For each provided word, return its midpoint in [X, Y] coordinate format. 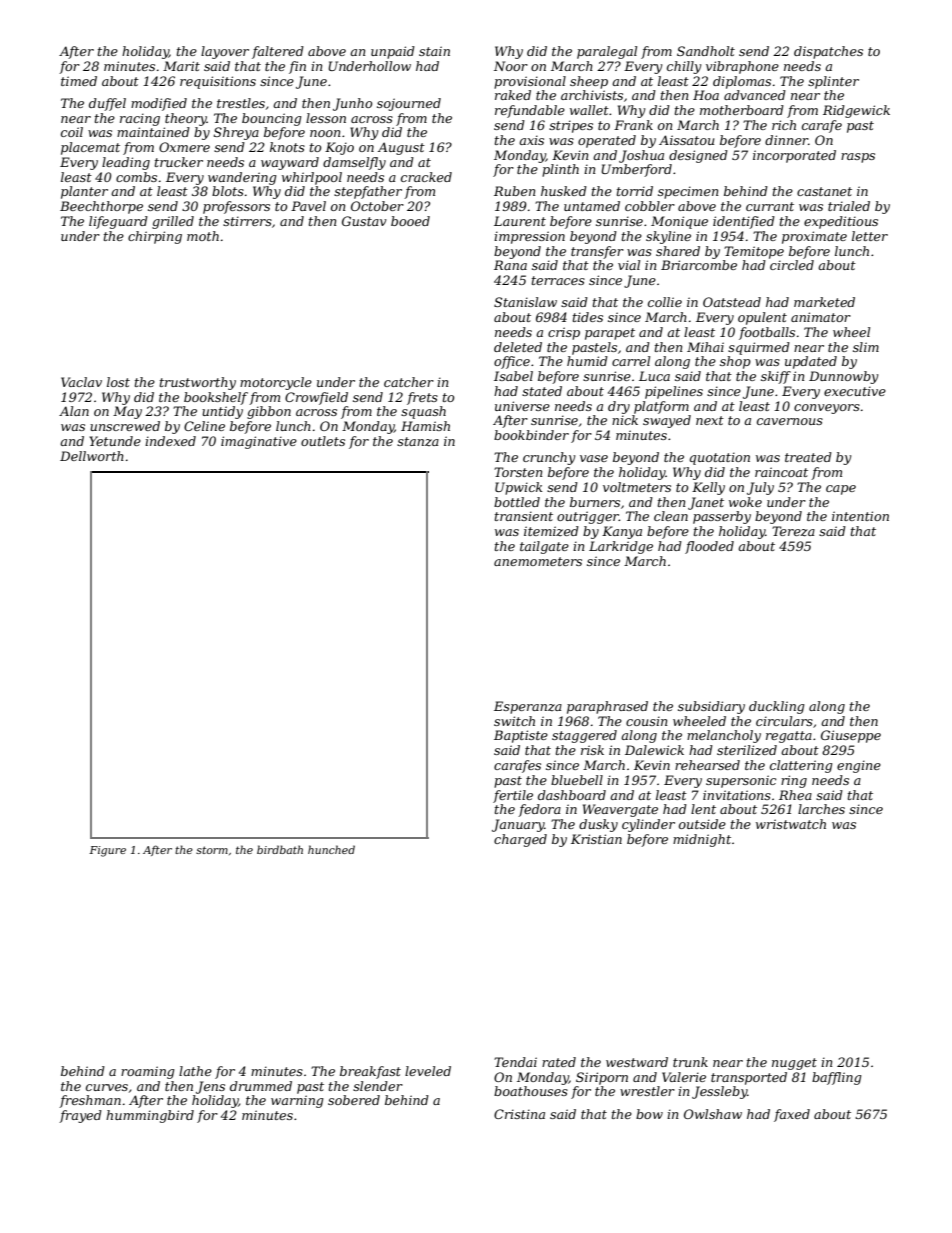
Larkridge [621, 547]
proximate [814, 237]
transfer [597, 252]
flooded [709, 547]
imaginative [259, 442]
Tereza [793, 531]
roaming [148, 1072]
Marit [181, 66]
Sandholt [706, 51]
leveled [428, 1071]
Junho [352, 104]
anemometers [538, 561]
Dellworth [92, 456]
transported [749, 1078]
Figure [107, 851]
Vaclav [81, 382]
